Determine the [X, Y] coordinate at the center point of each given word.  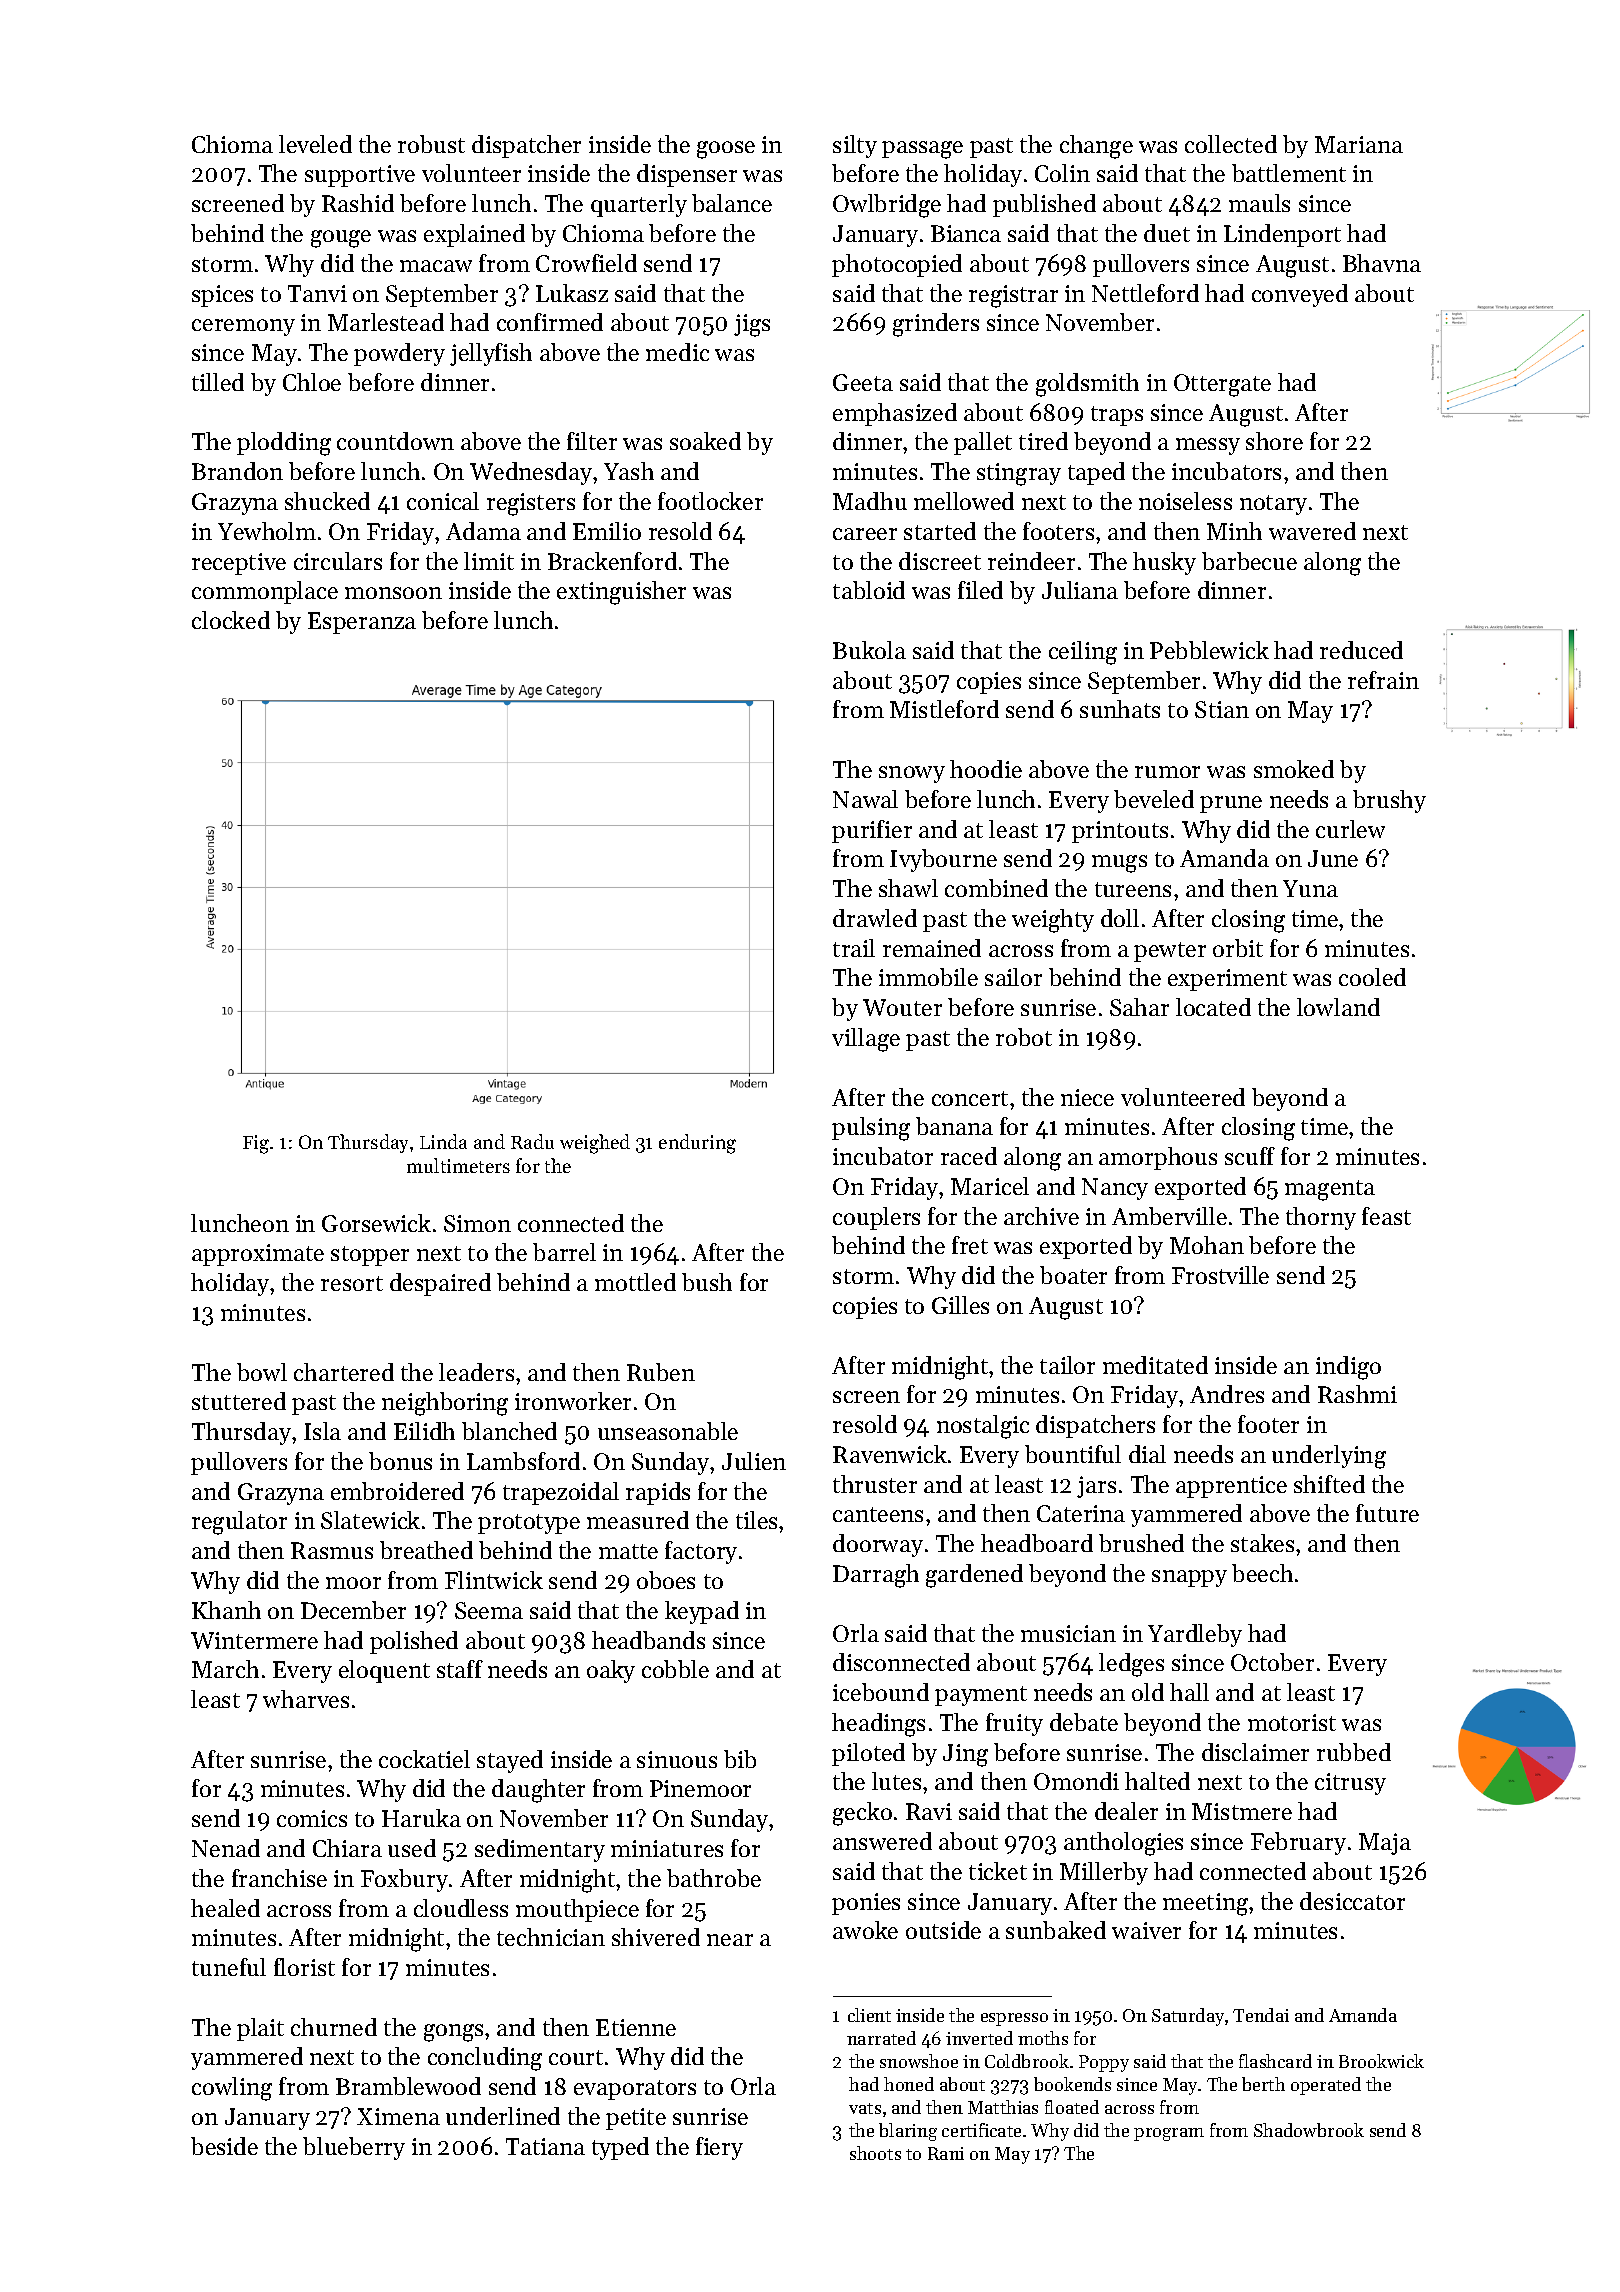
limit [489, 561]
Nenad [226, 1848]
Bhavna [1382, 263]
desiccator [1352, 1901]
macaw [436, 266]
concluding [485, 2059]
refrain [1383, 680]
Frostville [1220, 1275]
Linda [443, 1141]
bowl [262, 1372]
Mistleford [944, 709]
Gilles [960, 1305]
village [866, 1040]
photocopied [897, 265]
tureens [1133, 889]
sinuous [677, 1759]
